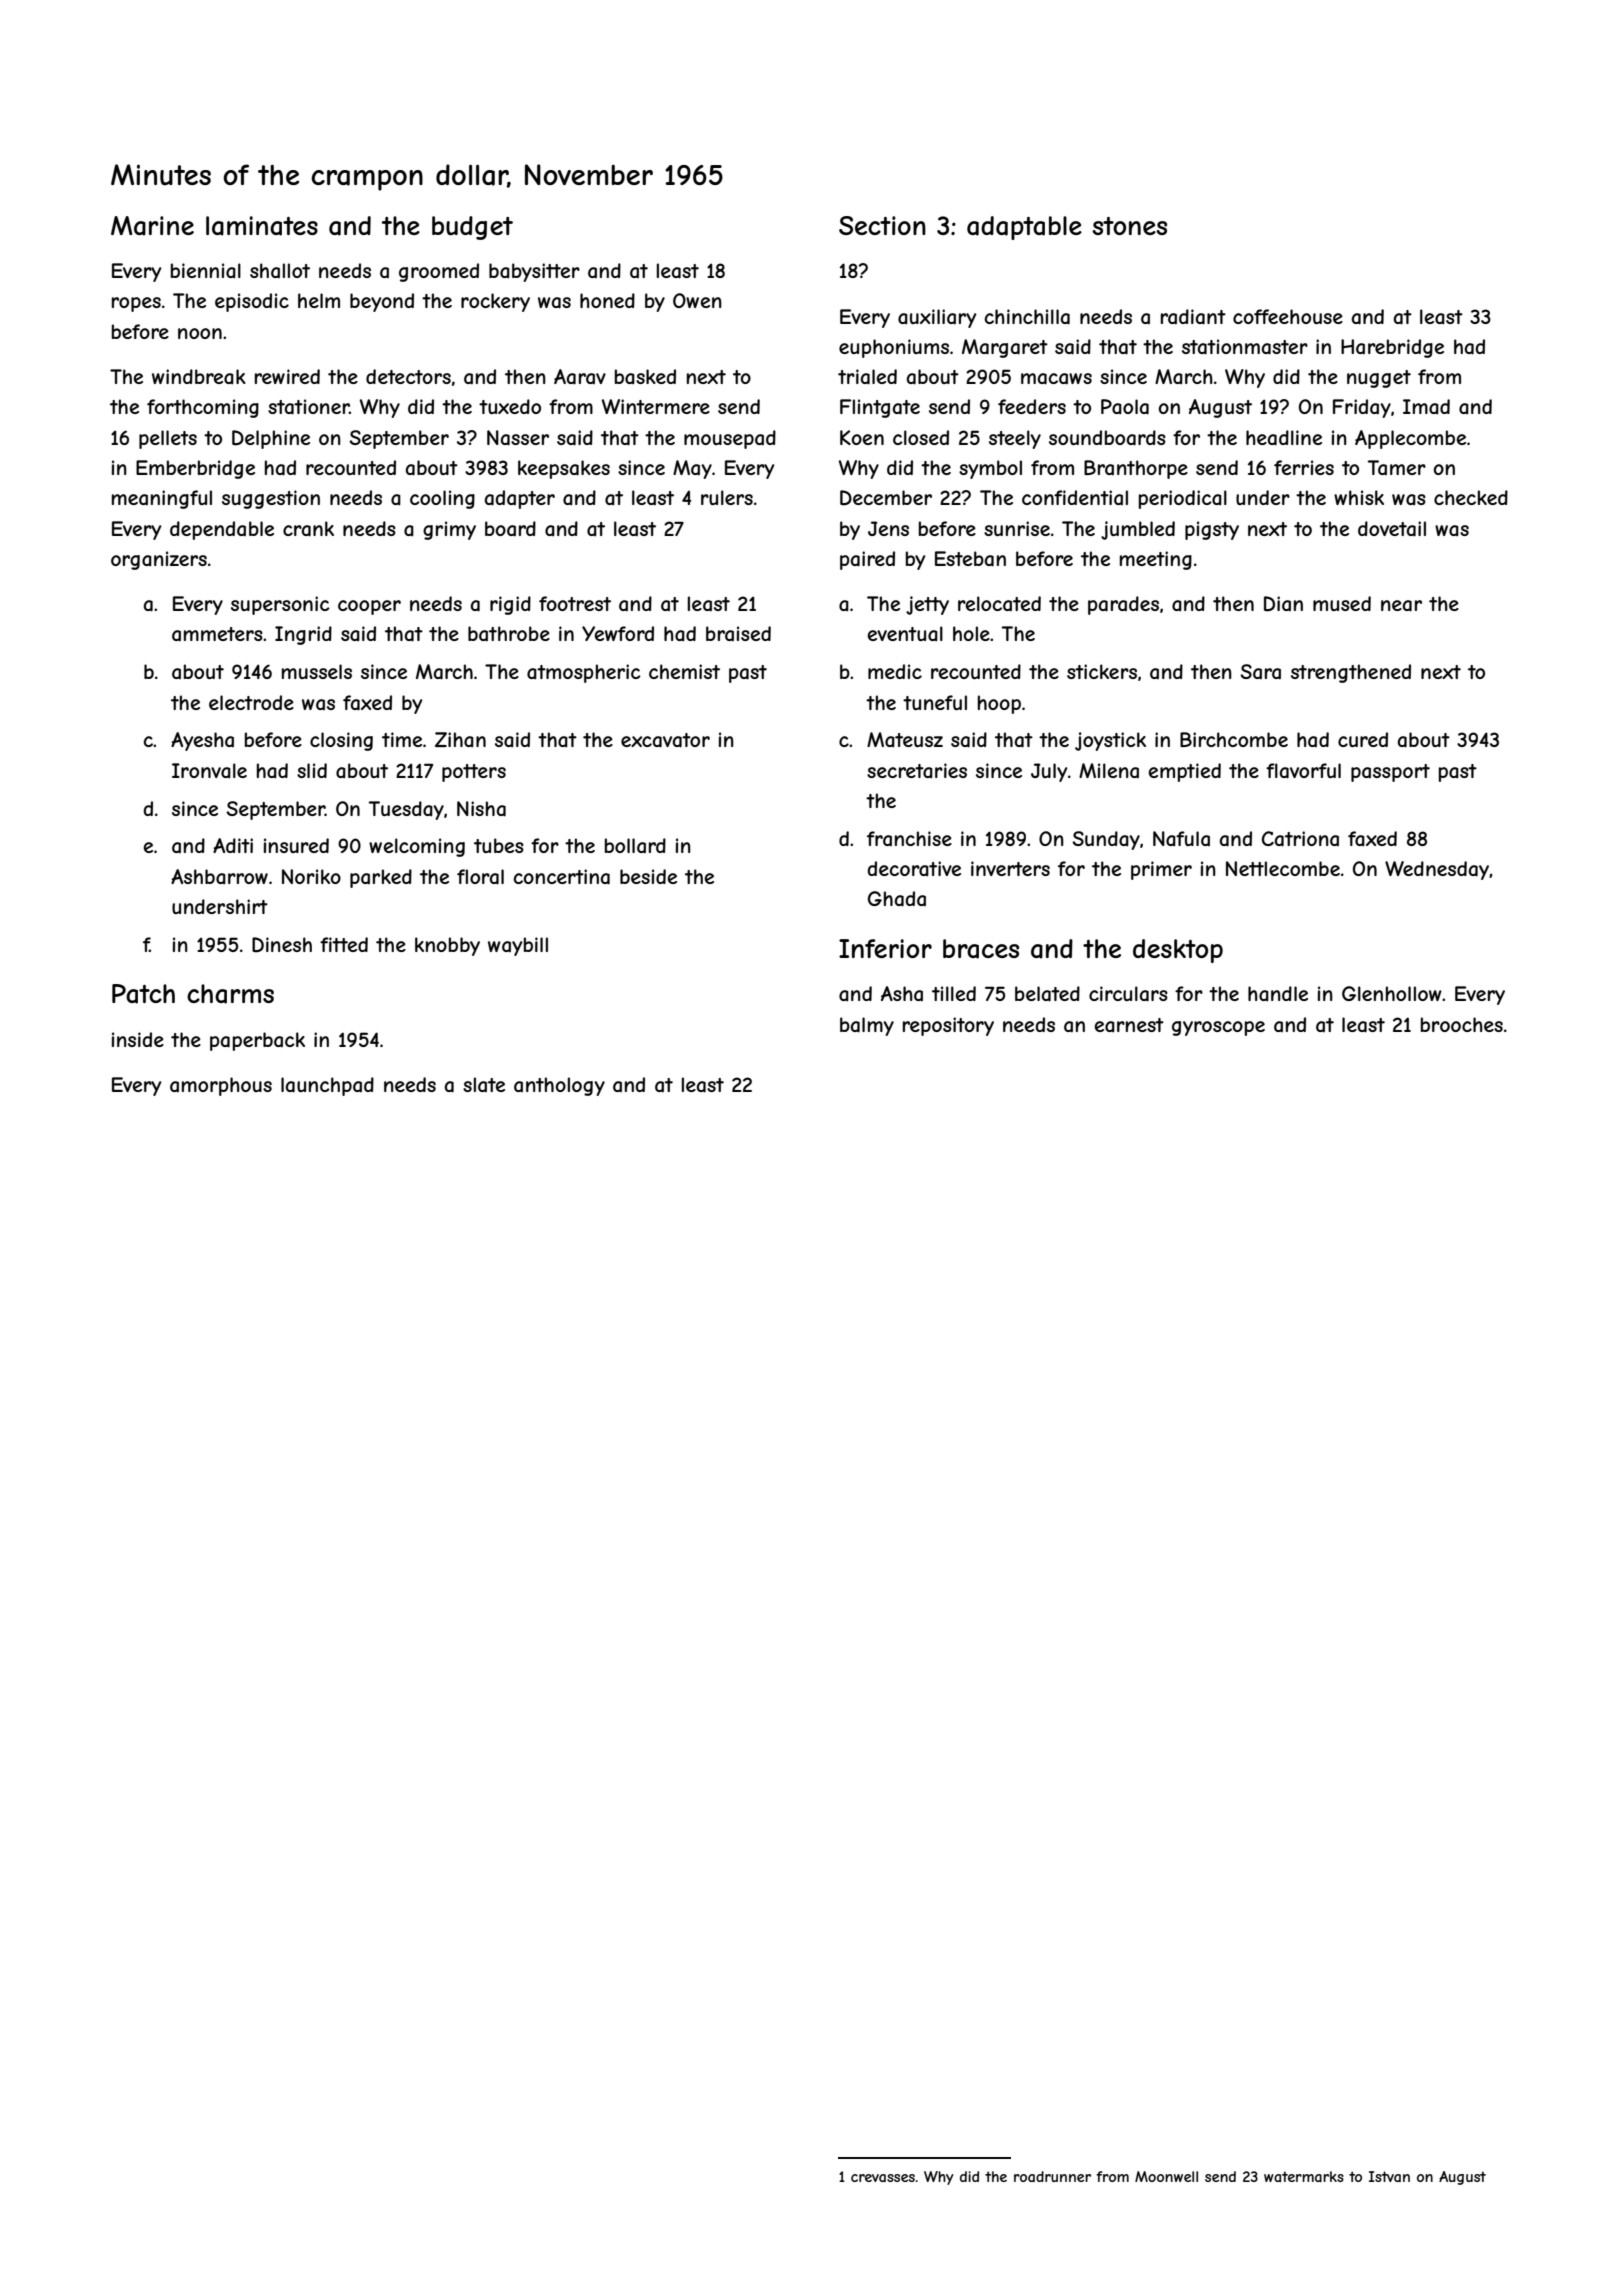 Image resolution: width=1620 pixels, height=2292 pixels. I want to click on ammeters, so click(217, 634).
